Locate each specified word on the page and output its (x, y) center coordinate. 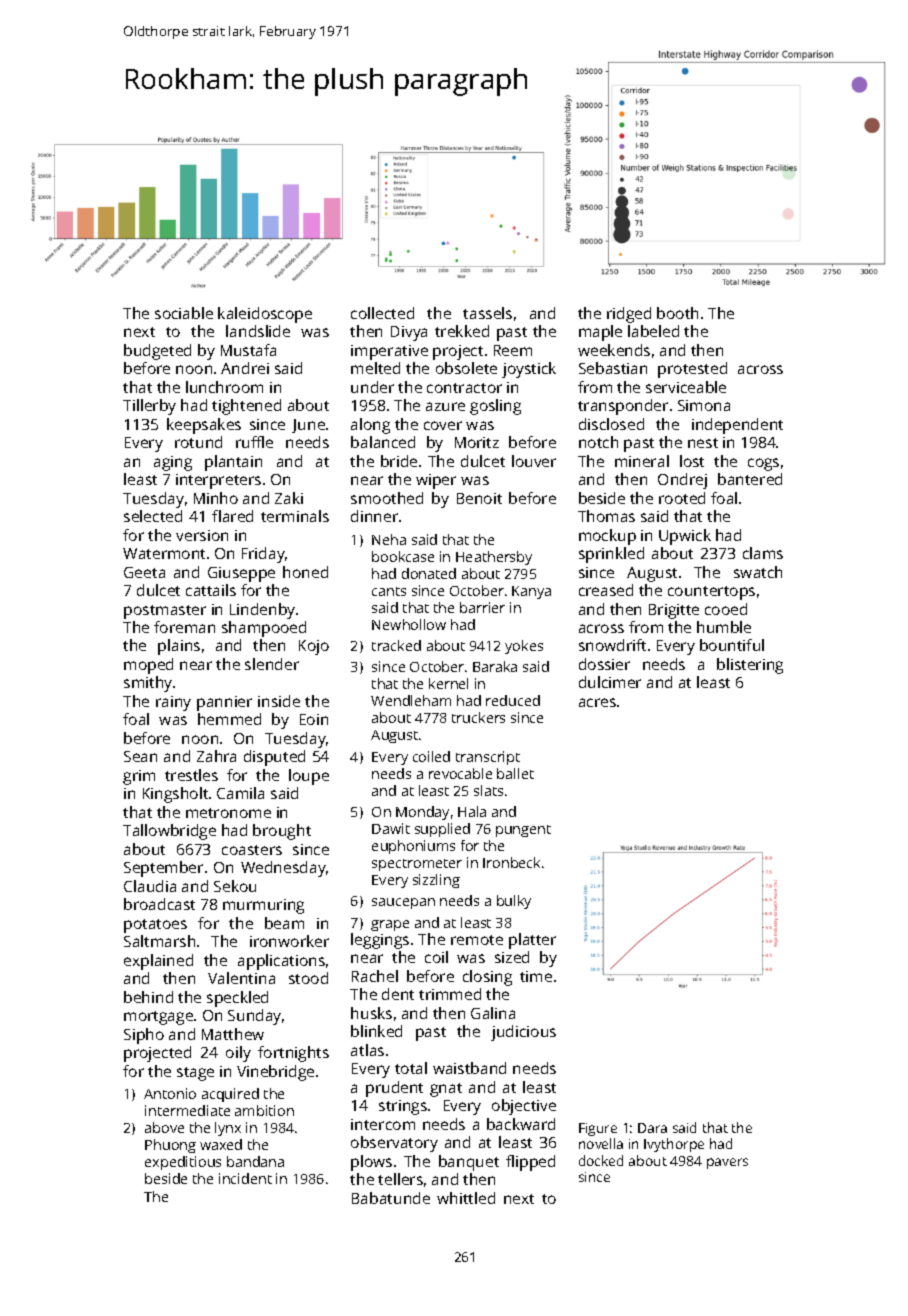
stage (195, 1074)
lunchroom (224, 387)
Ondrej (682, 481)
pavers (727, 1163)
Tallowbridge (169, 832)
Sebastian (613, 368)
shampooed (264, 629)
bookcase (403, 556)
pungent (523, 831)
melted (375, 368)
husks (371, 1013)
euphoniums (413, 847)
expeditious (183, 1163)
